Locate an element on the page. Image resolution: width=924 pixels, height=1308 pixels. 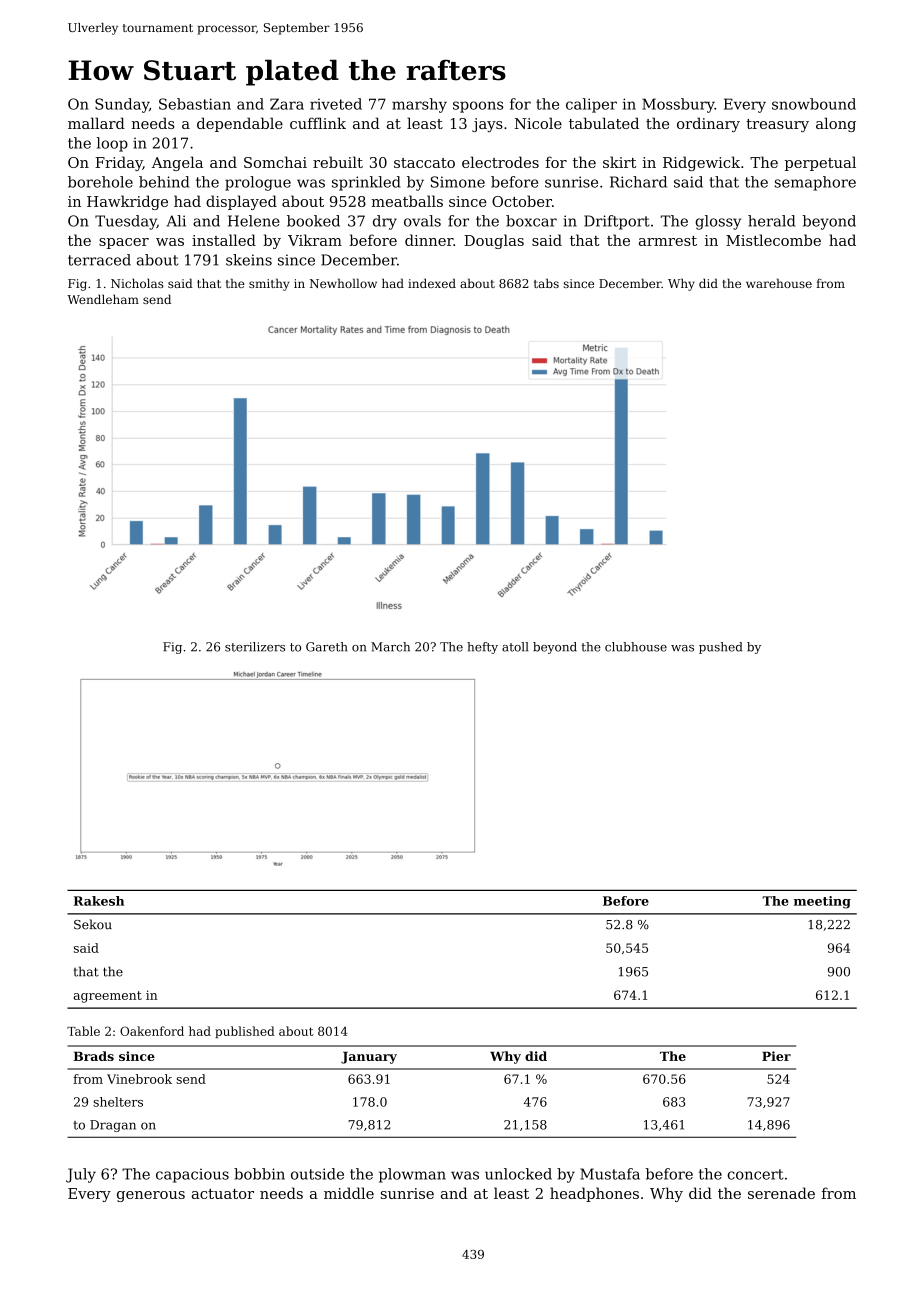
Mossbury is located at coordinates (678, 105).
